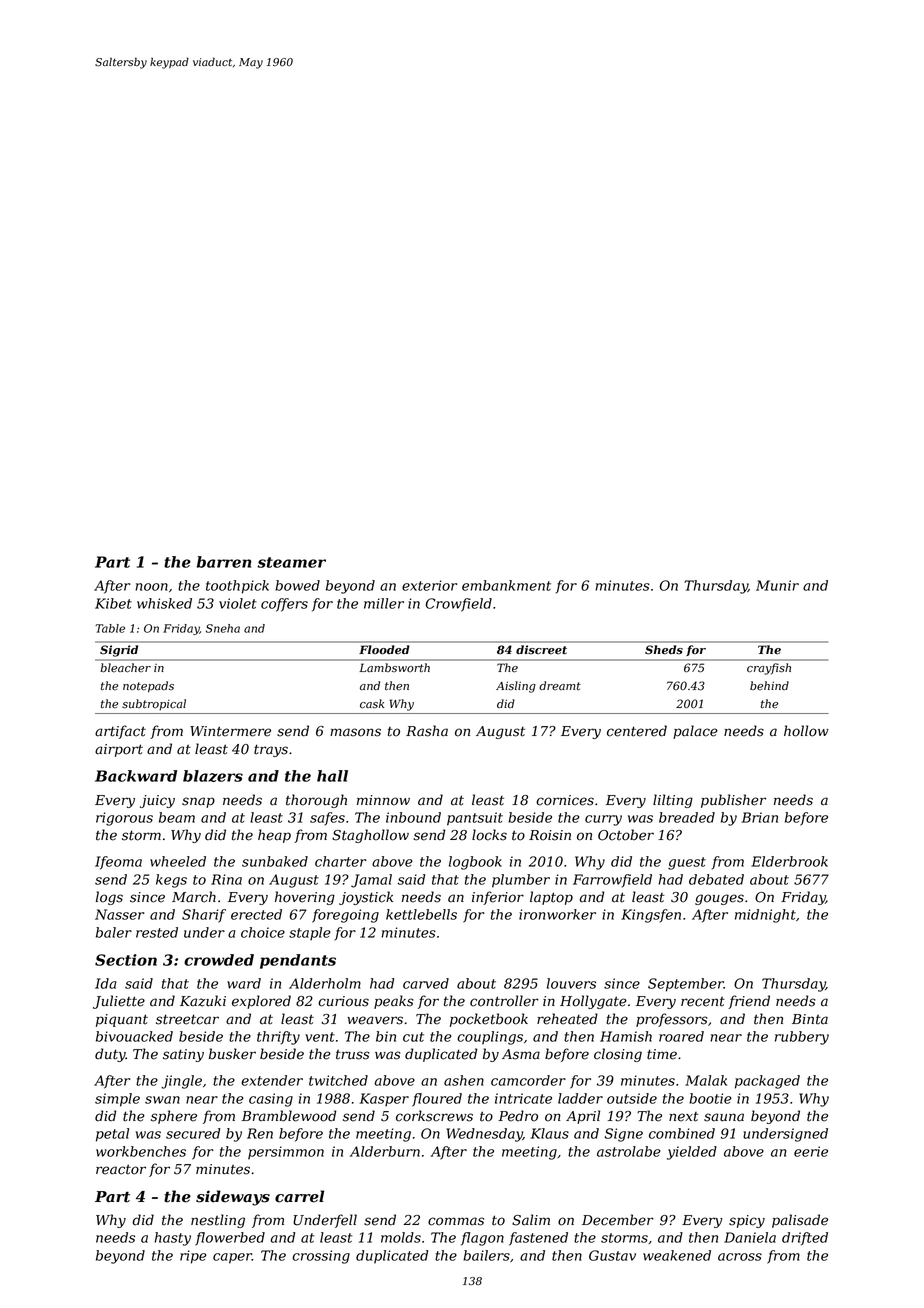 The width and height of the document is (924, 1308). Describe the element at coordinates (777, 585) in the document. I see `Munir` at that location.
